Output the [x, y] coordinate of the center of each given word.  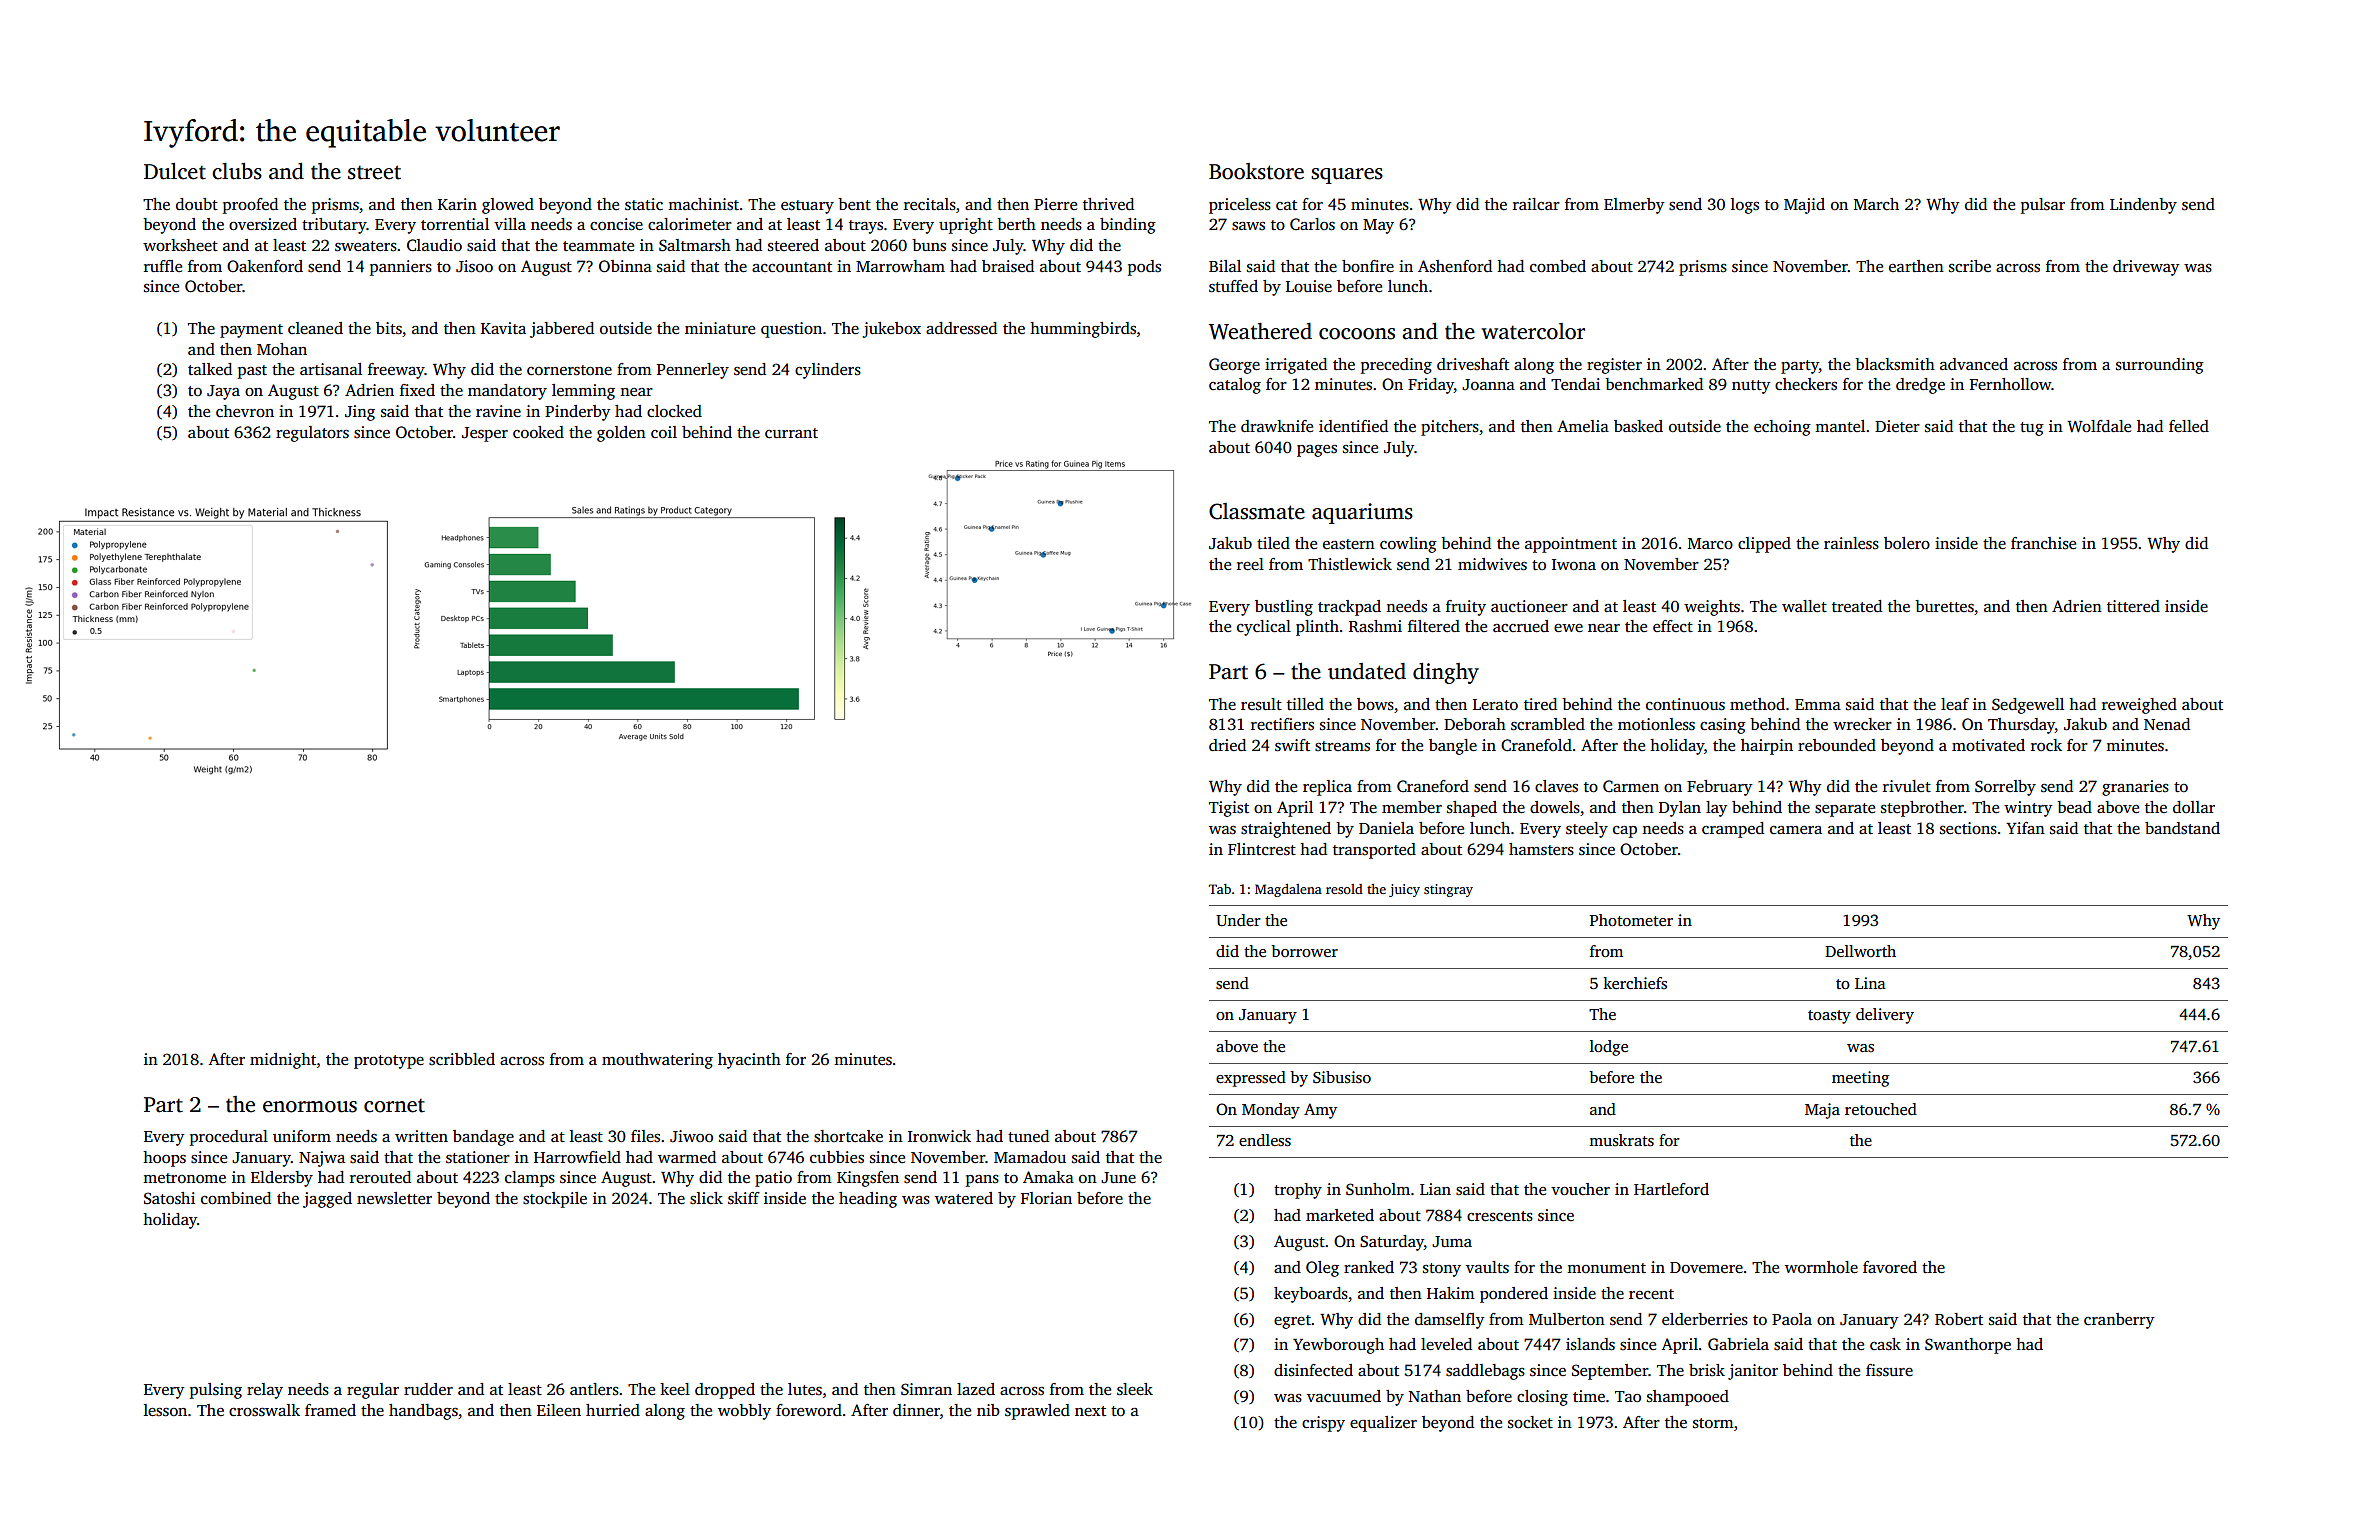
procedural [229, 1138]
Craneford [1433, 786]
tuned [1028, 1136]
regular [373, 1391]
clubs [237, 171]
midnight [283, 1061]
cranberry [2119, 1321]
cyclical [1264, 628]
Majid [1804, 206]
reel [1250, 564]
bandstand [2182, 828]
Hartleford [1671, 1189]
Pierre [1055, 204]
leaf [1955, 704]
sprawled [1037, 1412]
